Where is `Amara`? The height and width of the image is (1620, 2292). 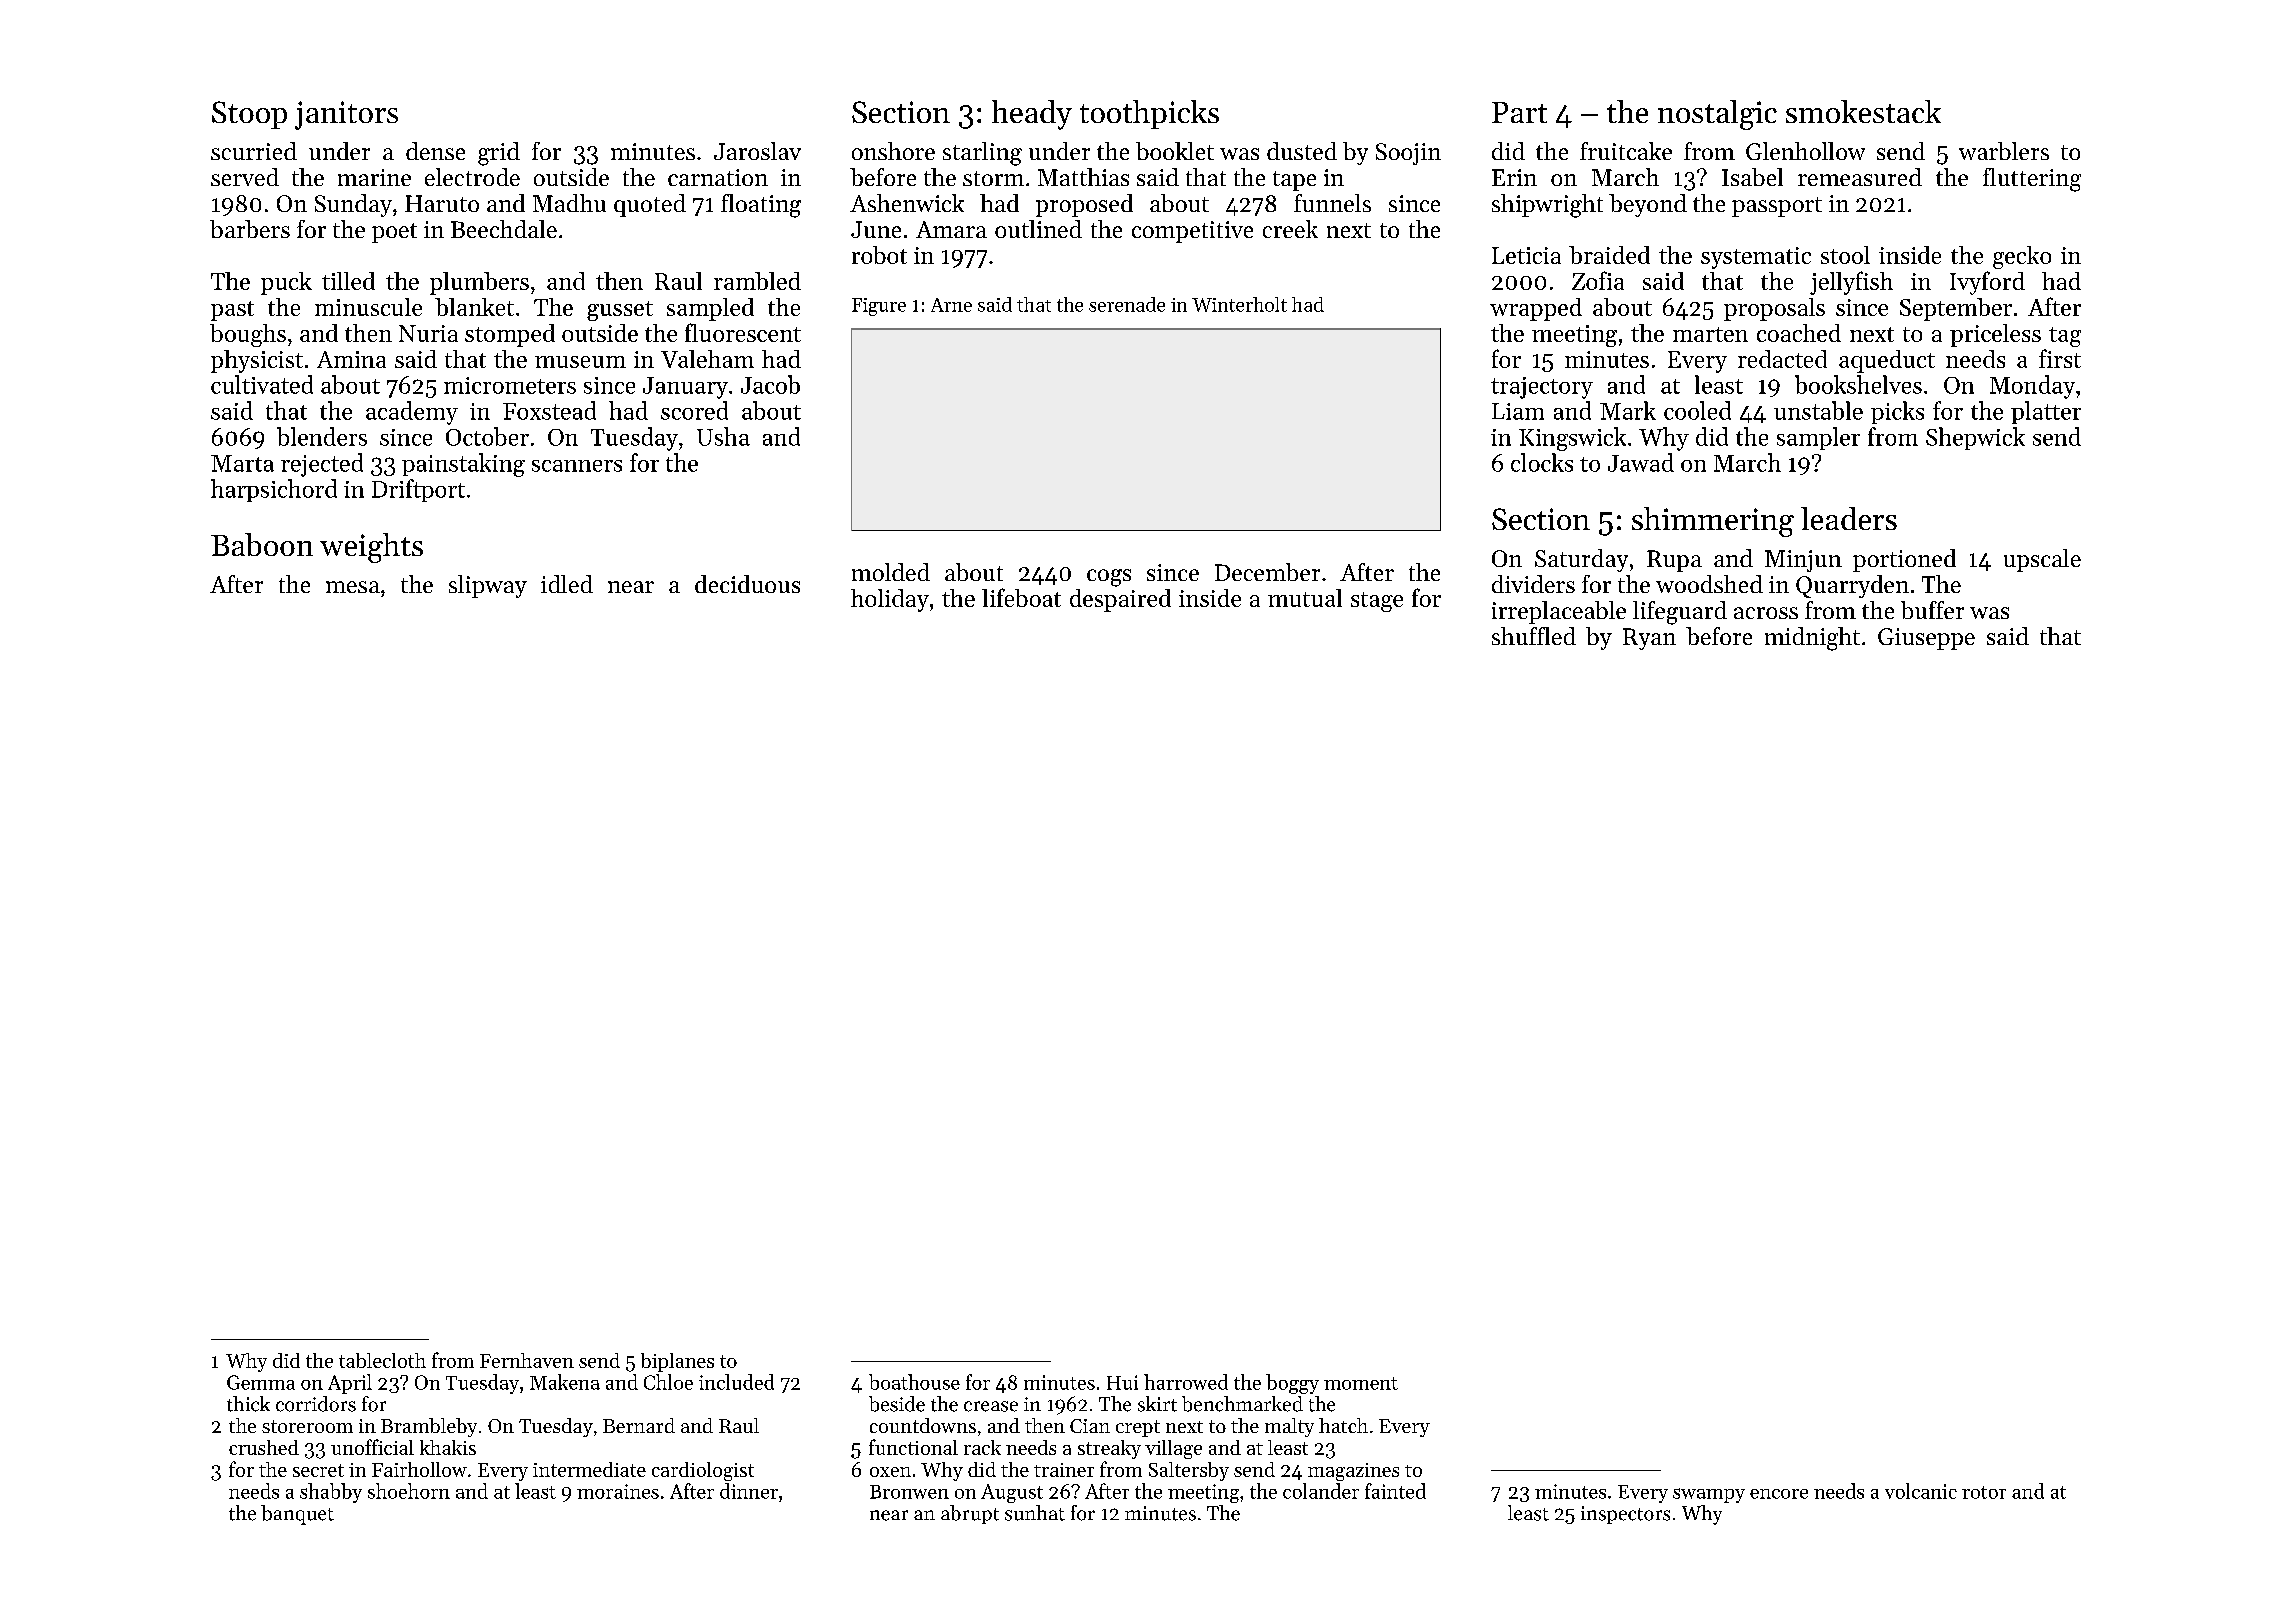 Amara is located at coordinates (951, 229).
